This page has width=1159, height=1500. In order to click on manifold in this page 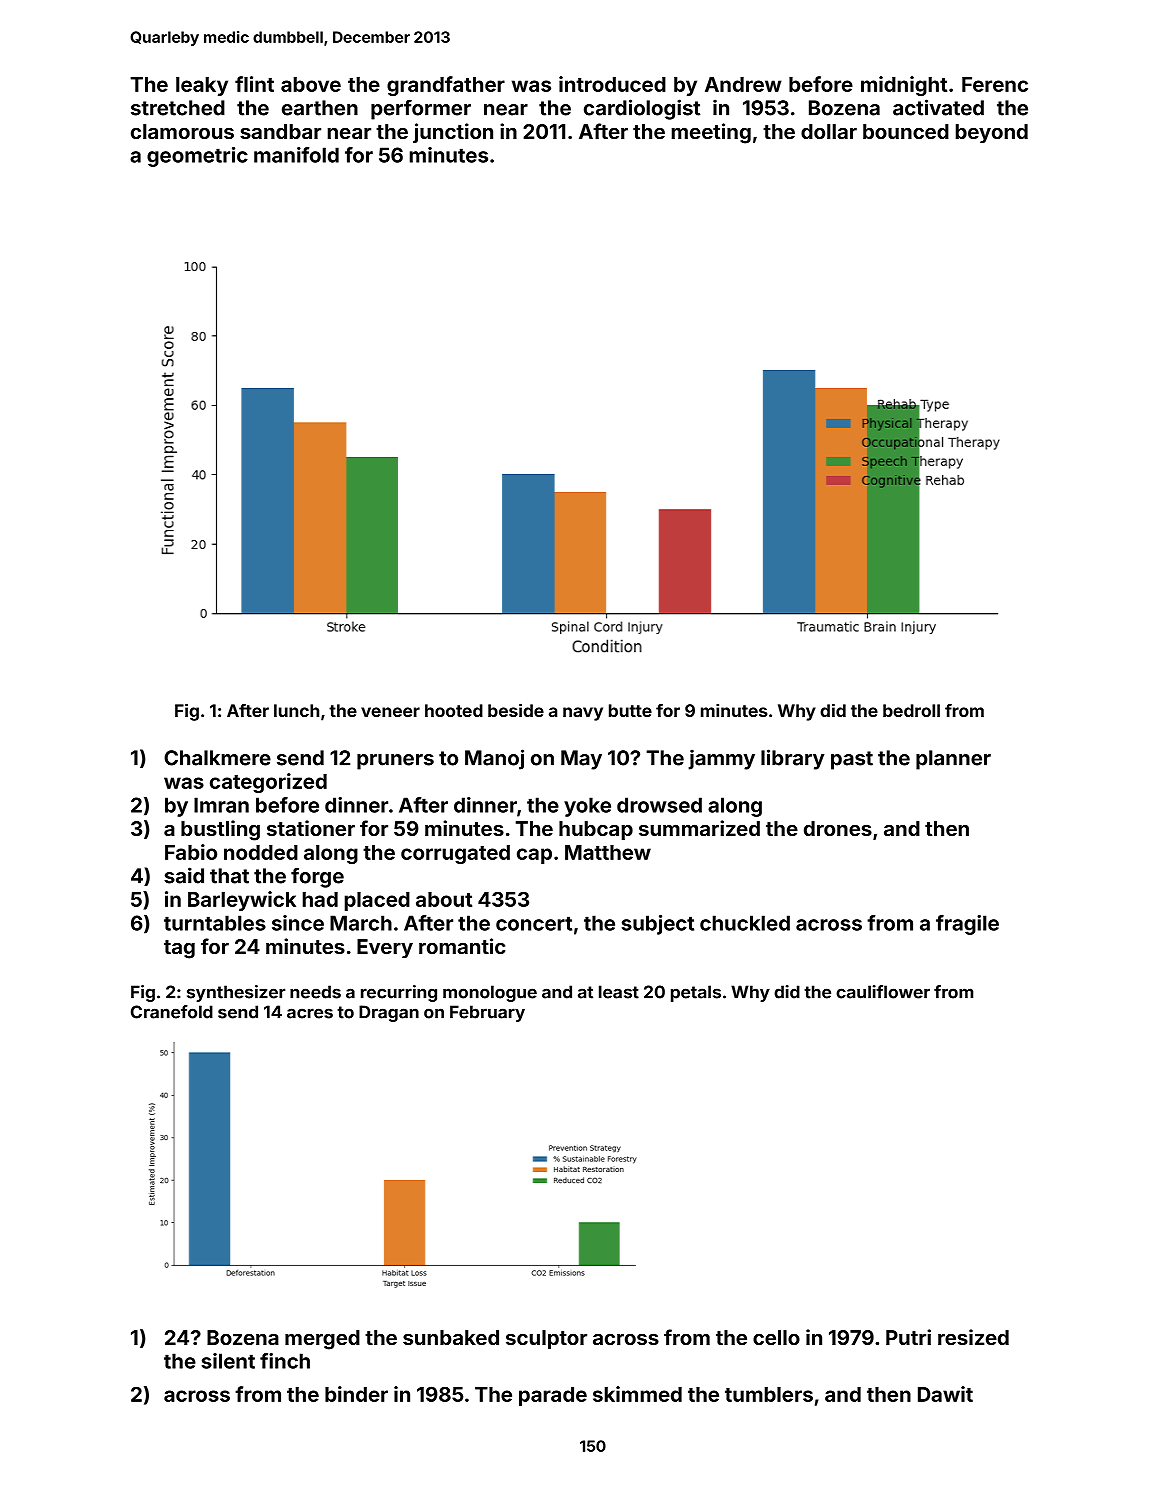, I will do `click(296, 155)`.
